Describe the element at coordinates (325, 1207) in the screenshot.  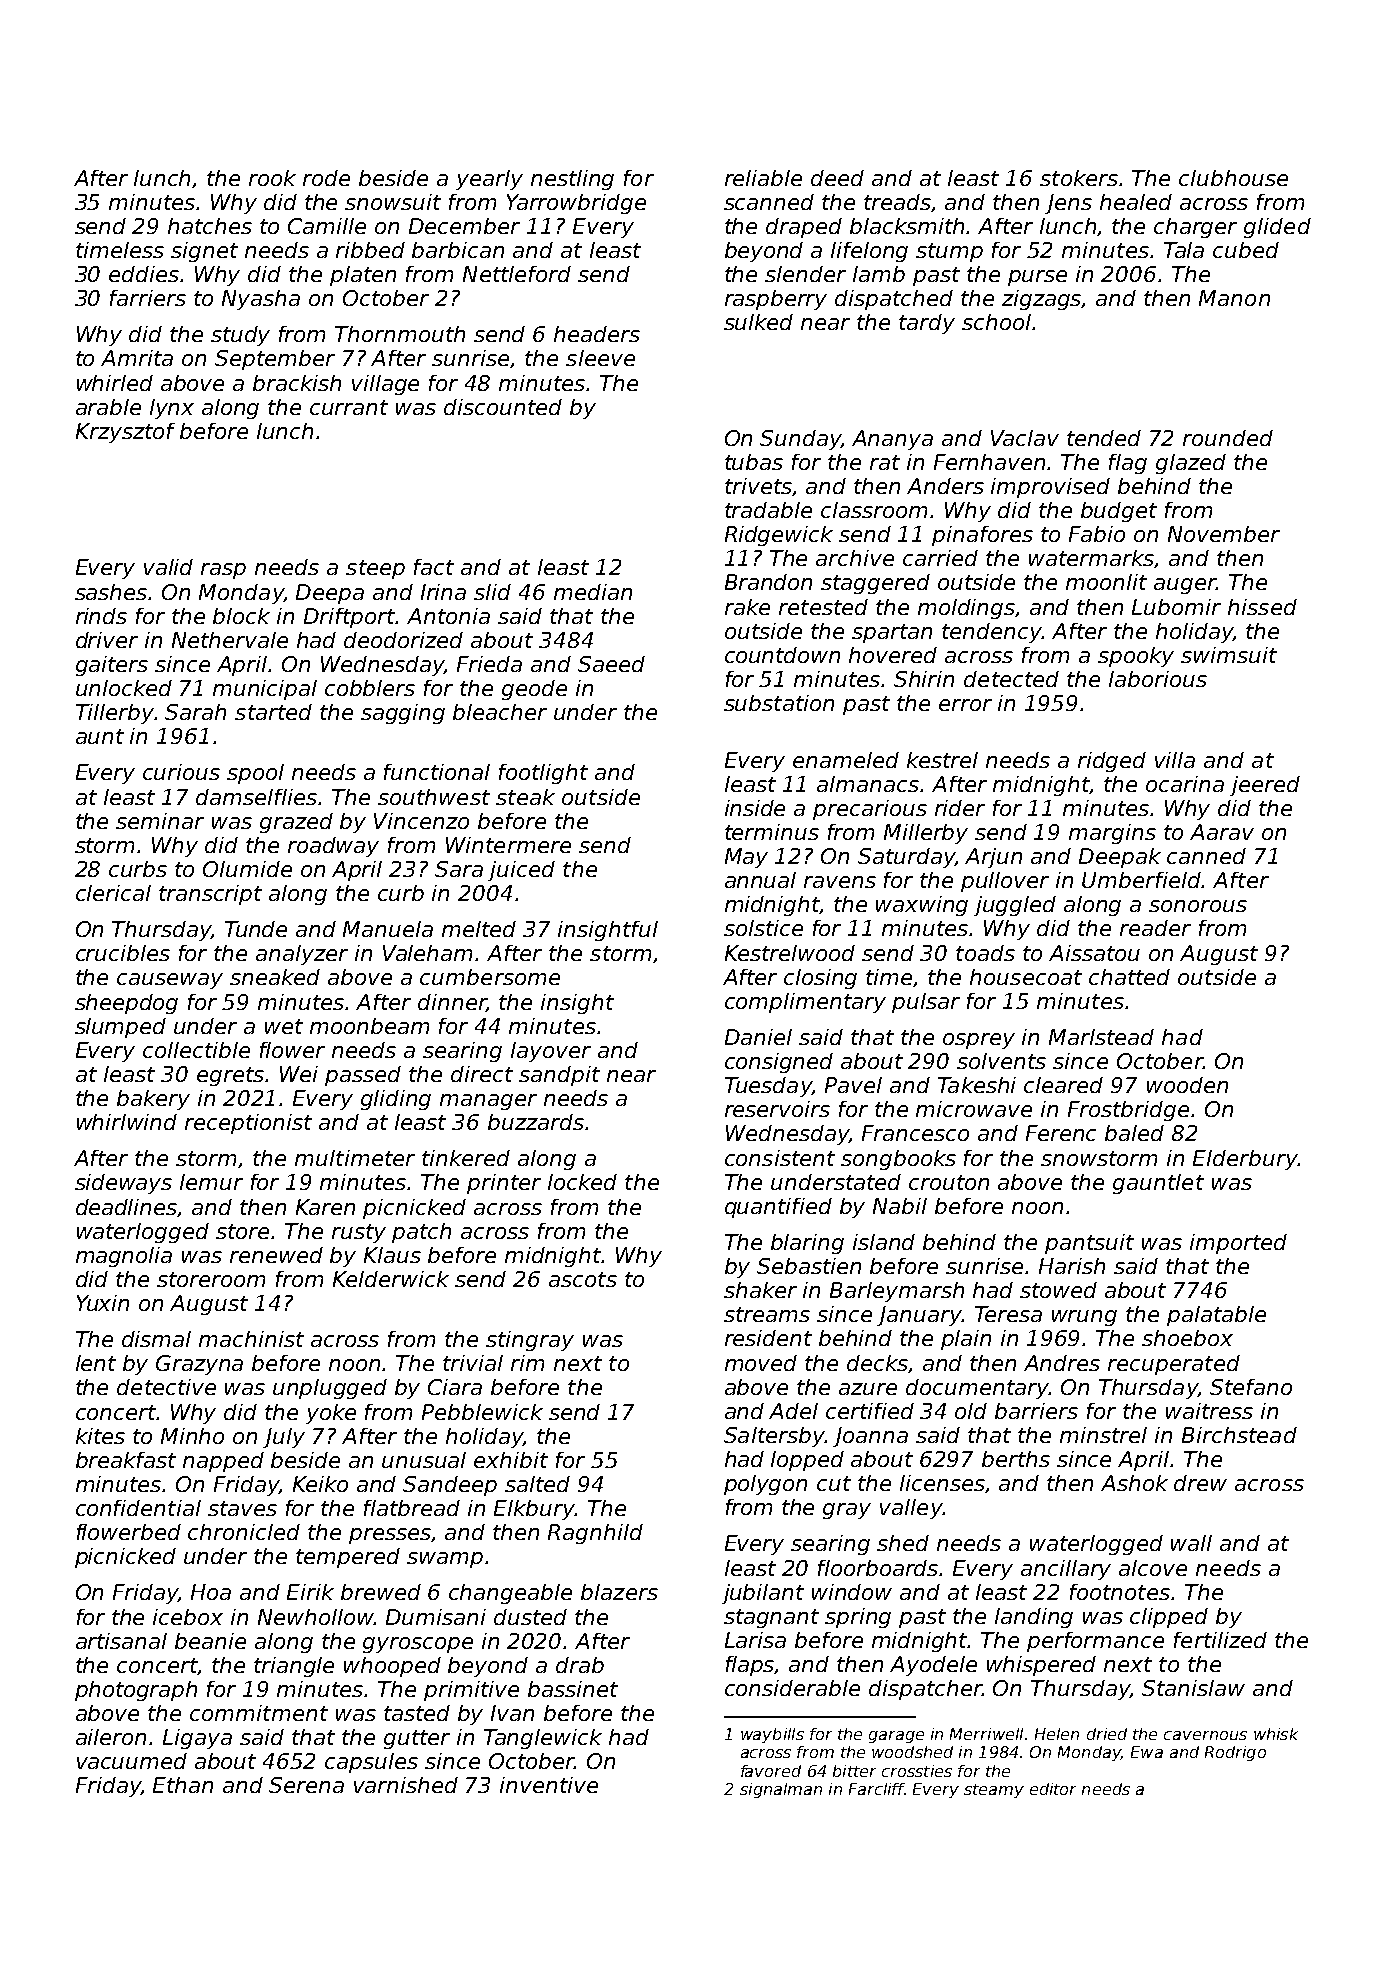
I see `Karen` at that location.
